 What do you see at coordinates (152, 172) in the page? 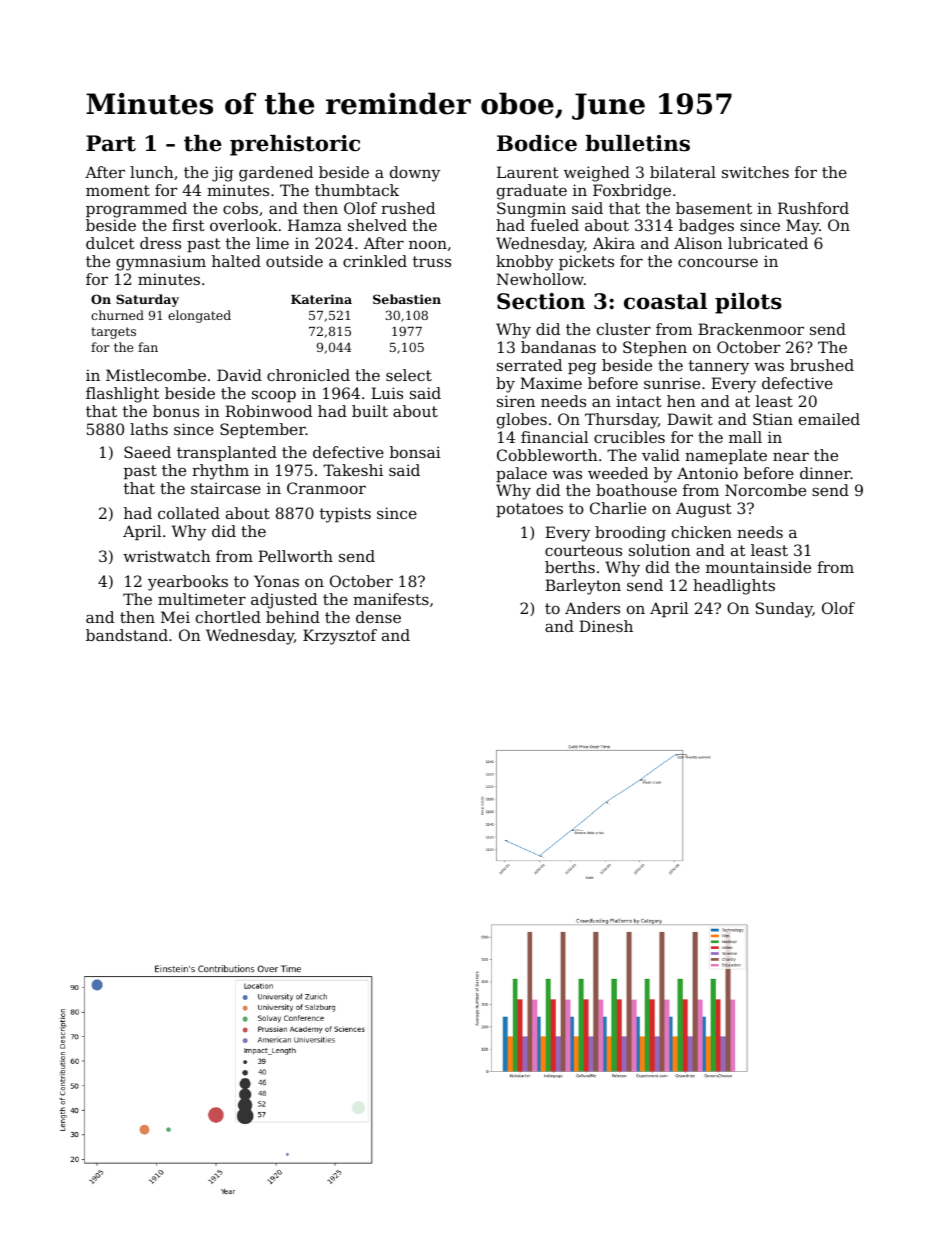
I see `lunch` at bounding box center [152, 172].
